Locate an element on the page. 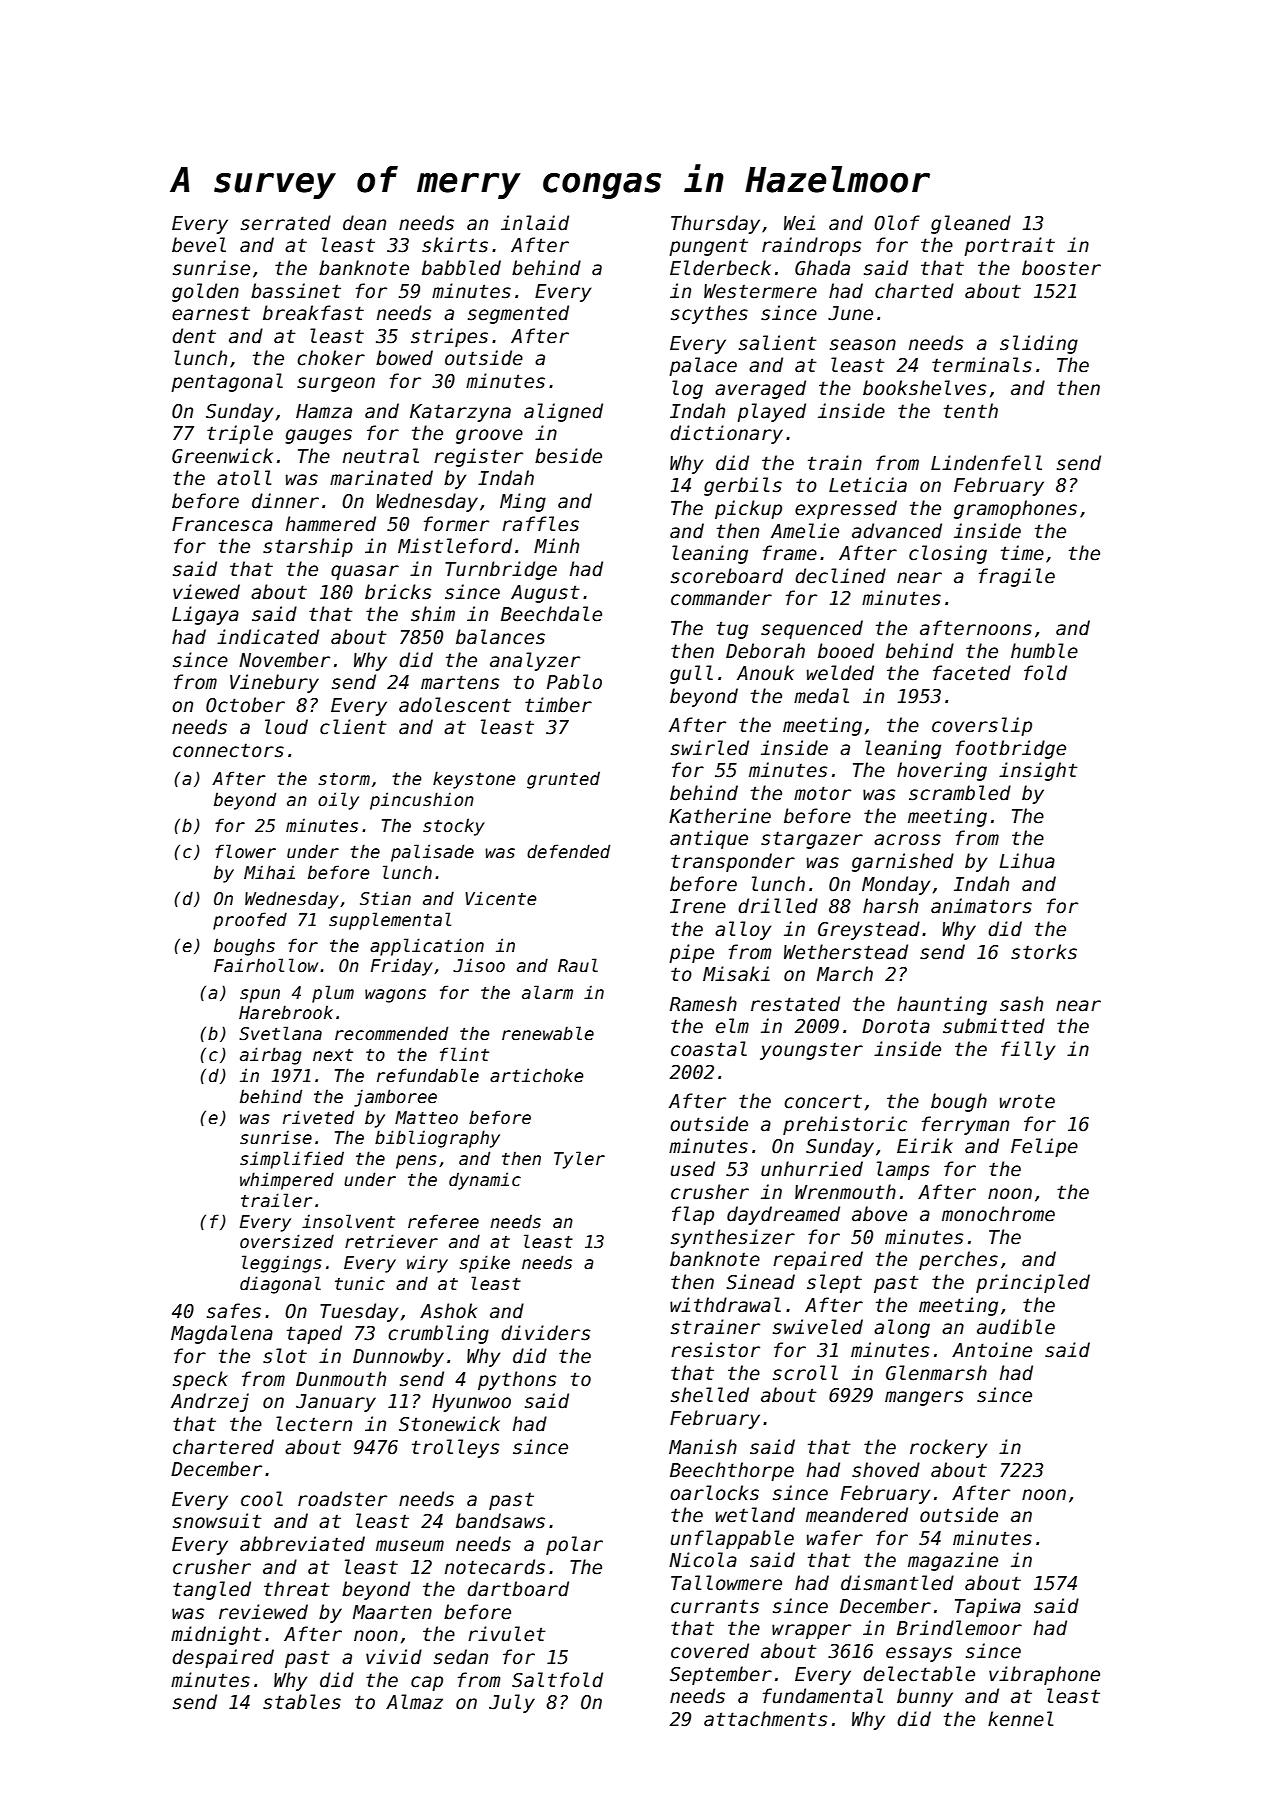 The width and height of the document is (1283, 1815). dividers is located at coordinates (545, 1333).
